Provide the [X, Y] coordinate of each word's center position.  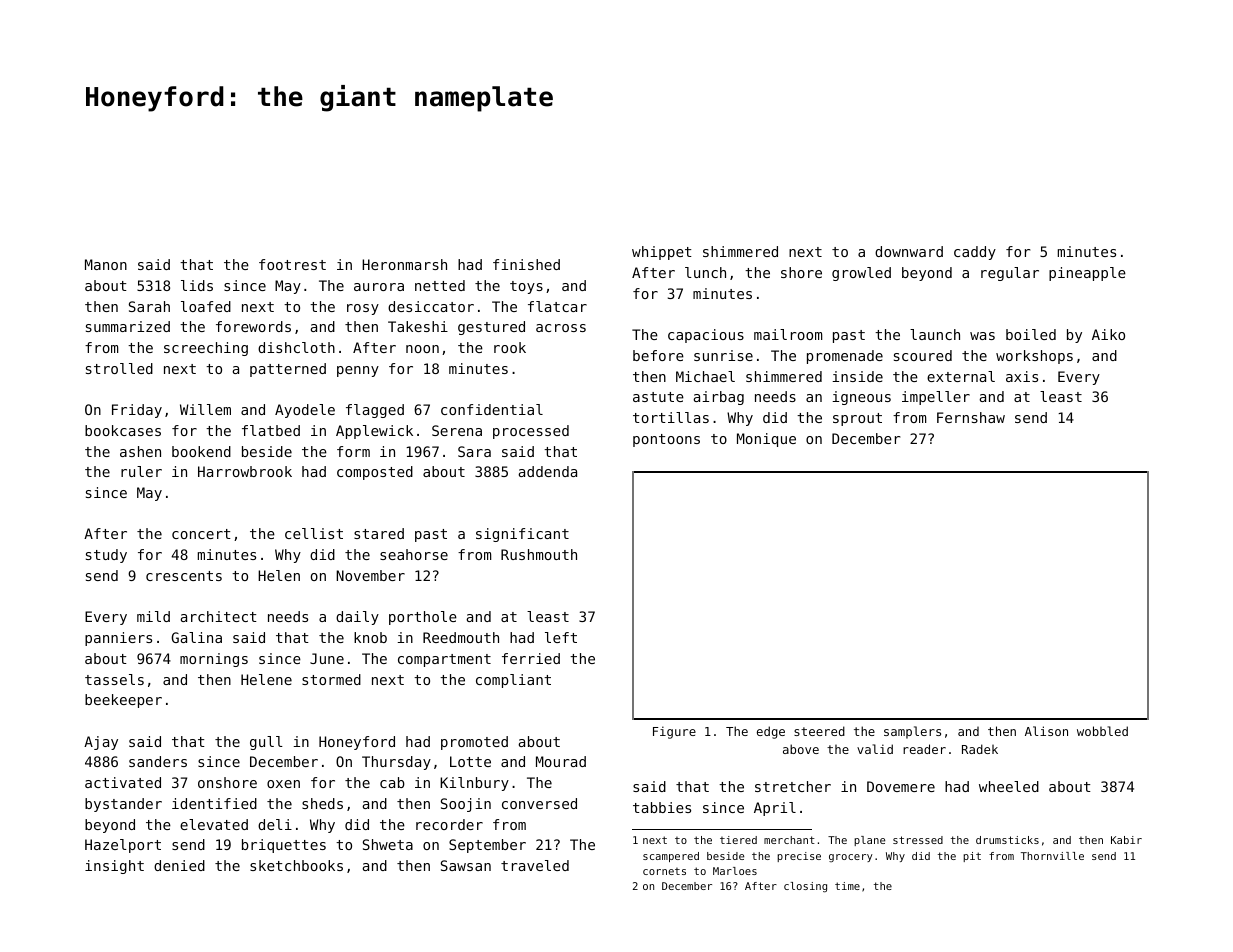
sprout [857, 419]
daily [357, 618]
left [561, 637]
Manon [106, 264]
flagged [375, 411]
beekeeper [123, 701]
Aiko [1108, 334]
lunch [705, 272]
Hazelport [123, 846]
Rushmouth [539, 554]
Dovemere [901, 786]
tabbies [662, 807]
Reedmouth [461, 637]
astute [658, 397]
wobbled [1102, 731]
